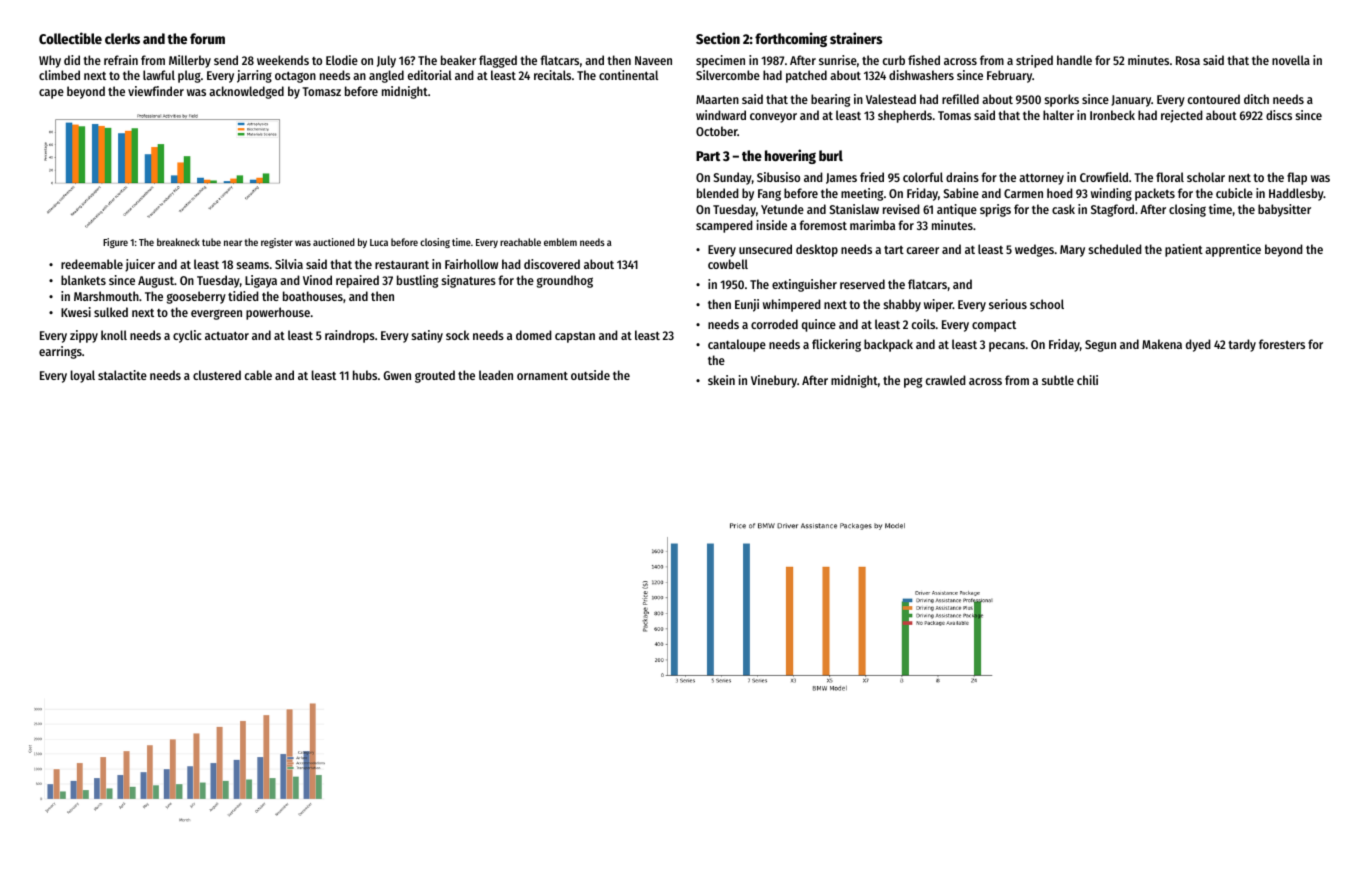 The height and width of the screenshot is (887, 1372). I want to click on blended, so click(718, 193).
